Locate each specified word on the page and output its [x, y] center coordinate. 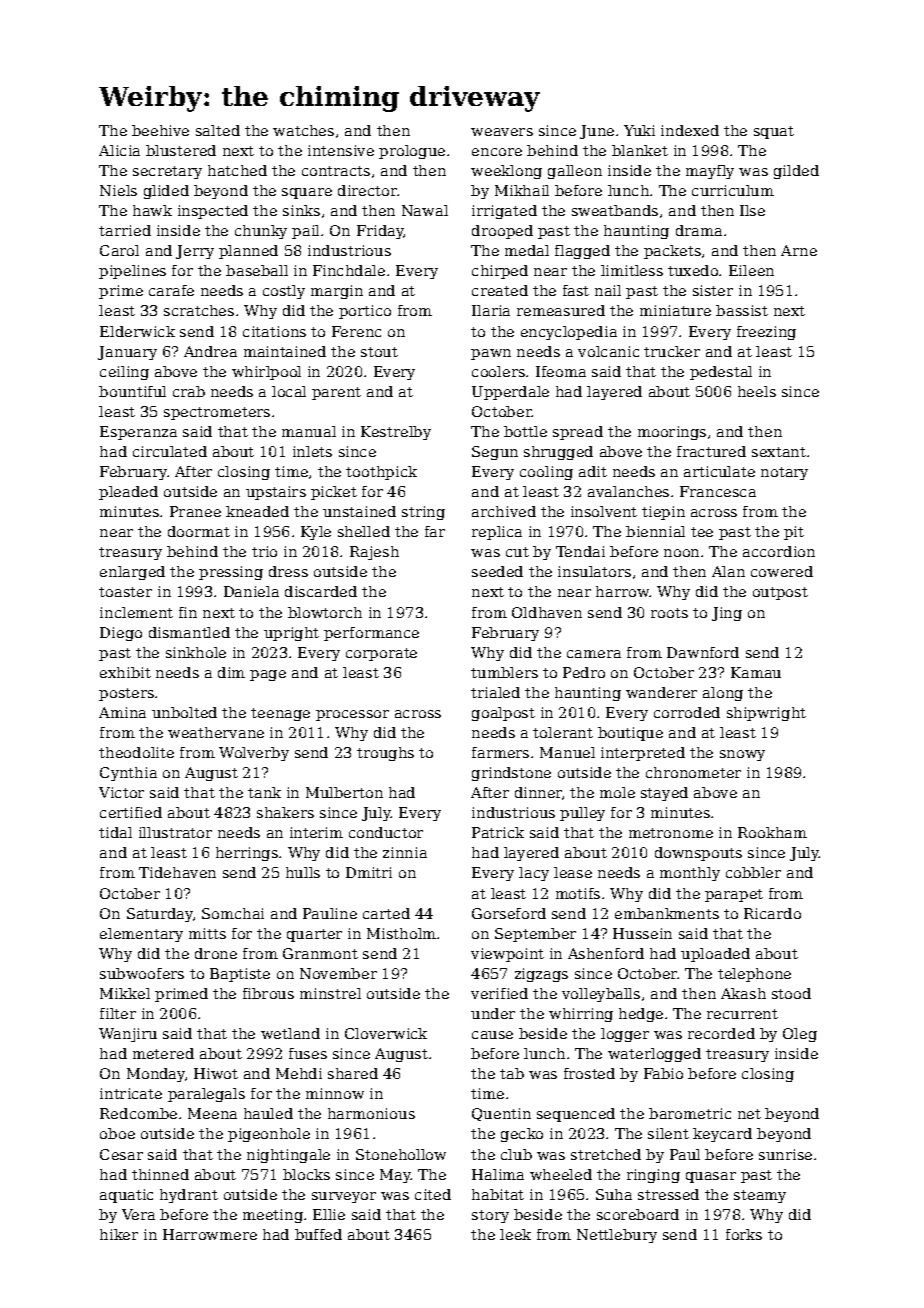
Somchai [233, 913]
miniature [675, 310]
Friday [380, 232]
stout [379, 352]
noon [681, 553]
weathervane [216, 732]
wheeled [561, 1174]
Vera [138, 1214]
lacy [534, 874]
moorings [672, 433]
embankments [667, 913]
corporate [381, 654]
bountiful [132, 391]
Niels [118, 190]
